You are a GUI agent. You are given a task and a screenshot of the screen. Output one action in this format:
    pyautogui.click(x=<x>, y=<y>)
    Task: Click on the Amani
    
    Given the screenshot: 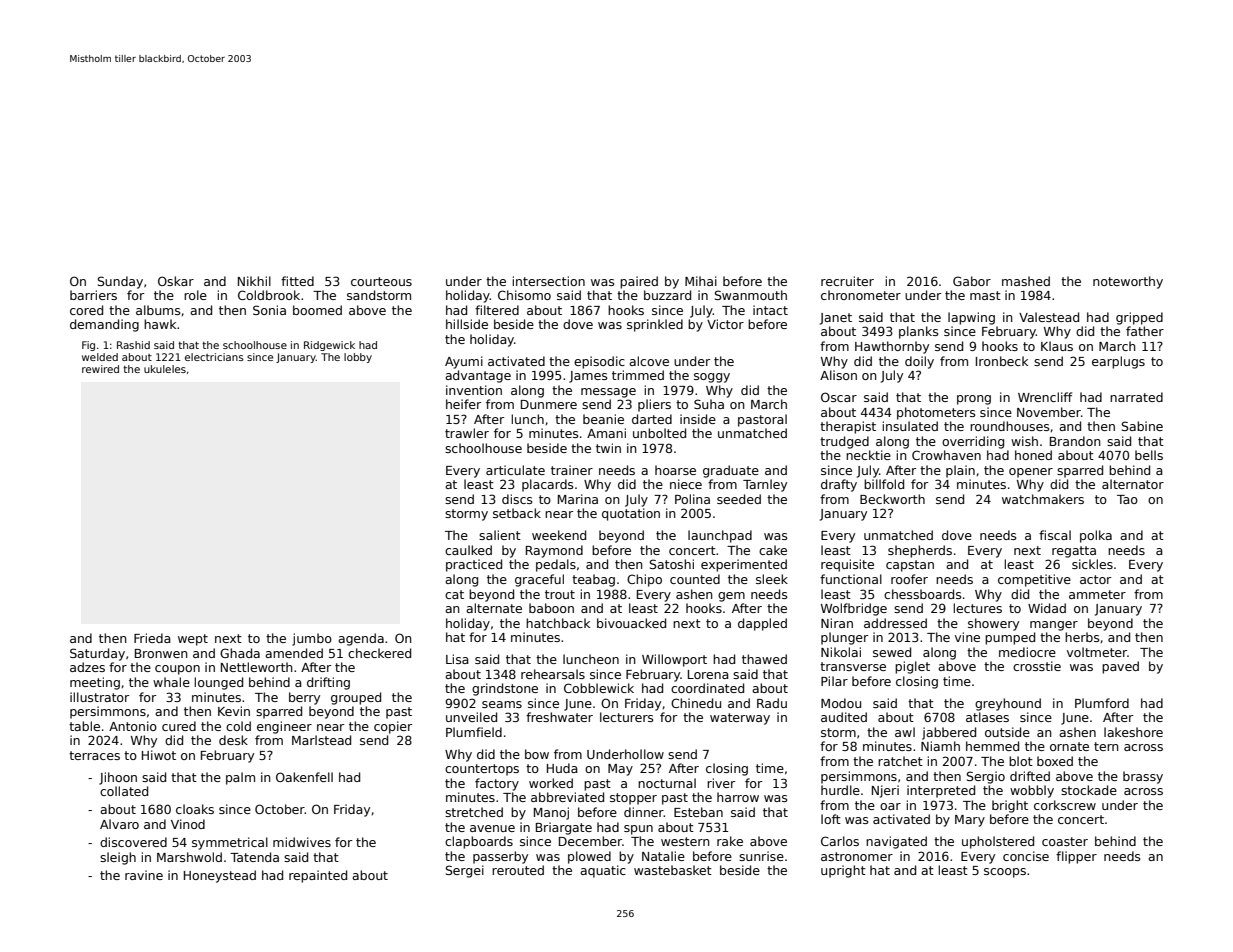 What is the action you would take?
    pyautogui.click(x=606, y=433)
